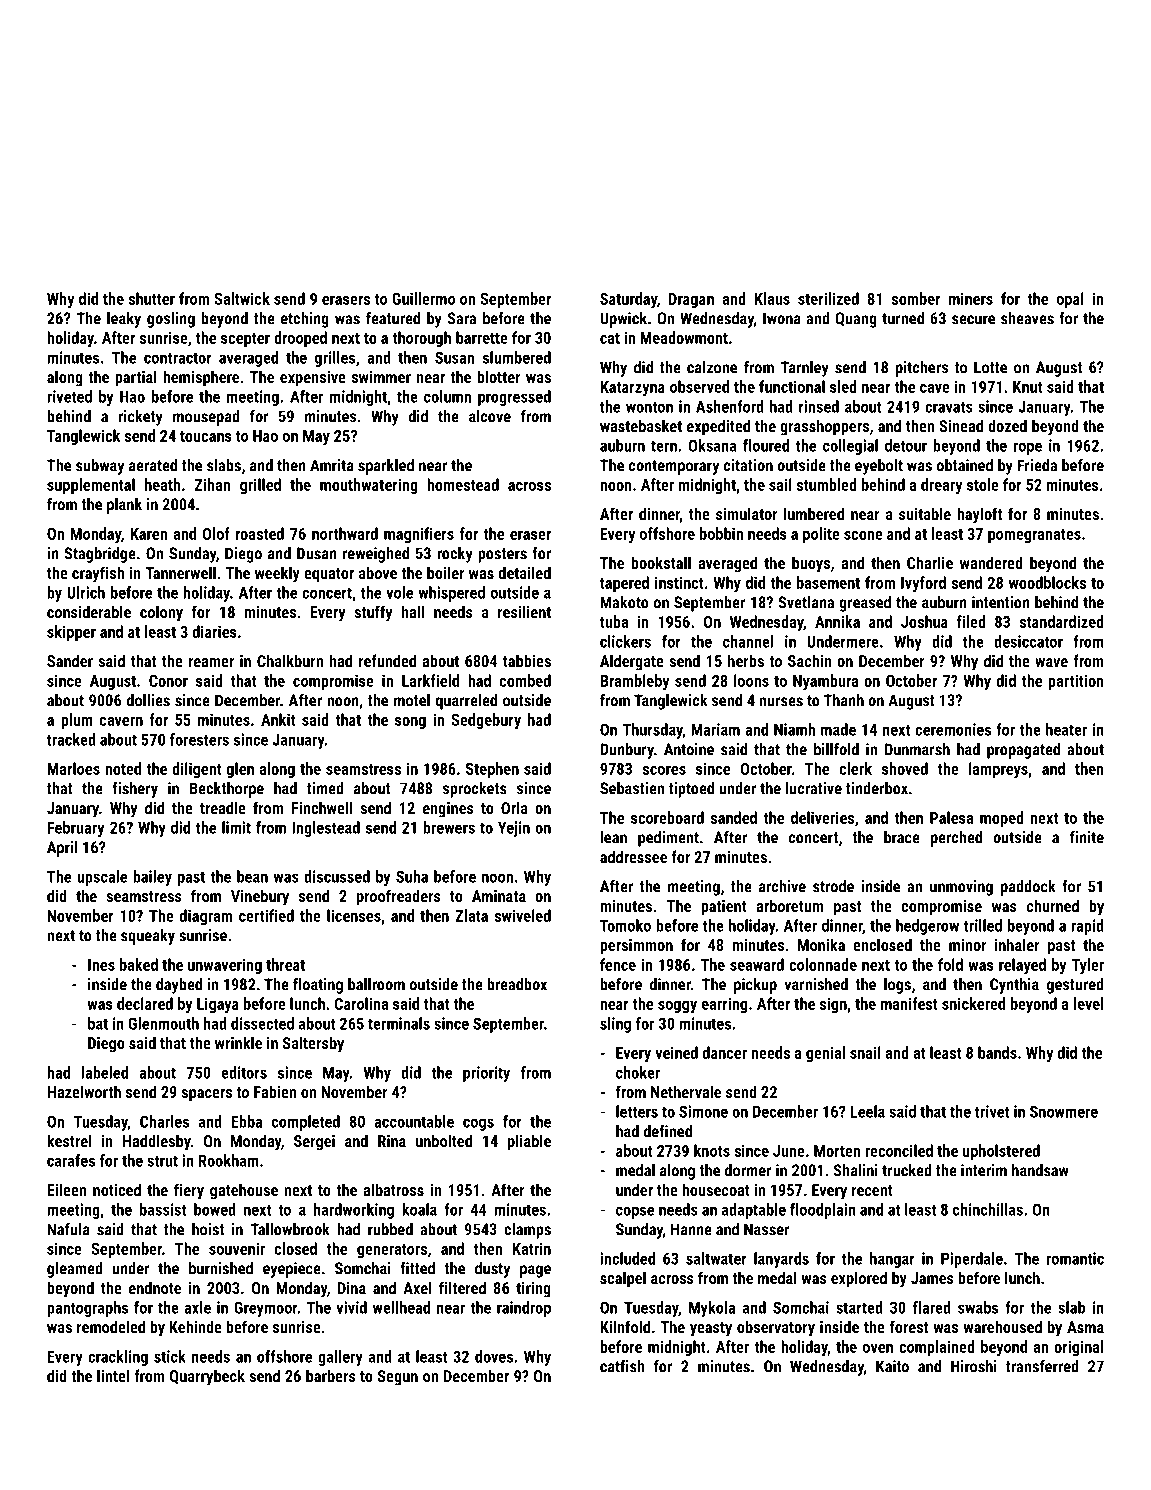  I want to click on detailed, so click(525, 572).
